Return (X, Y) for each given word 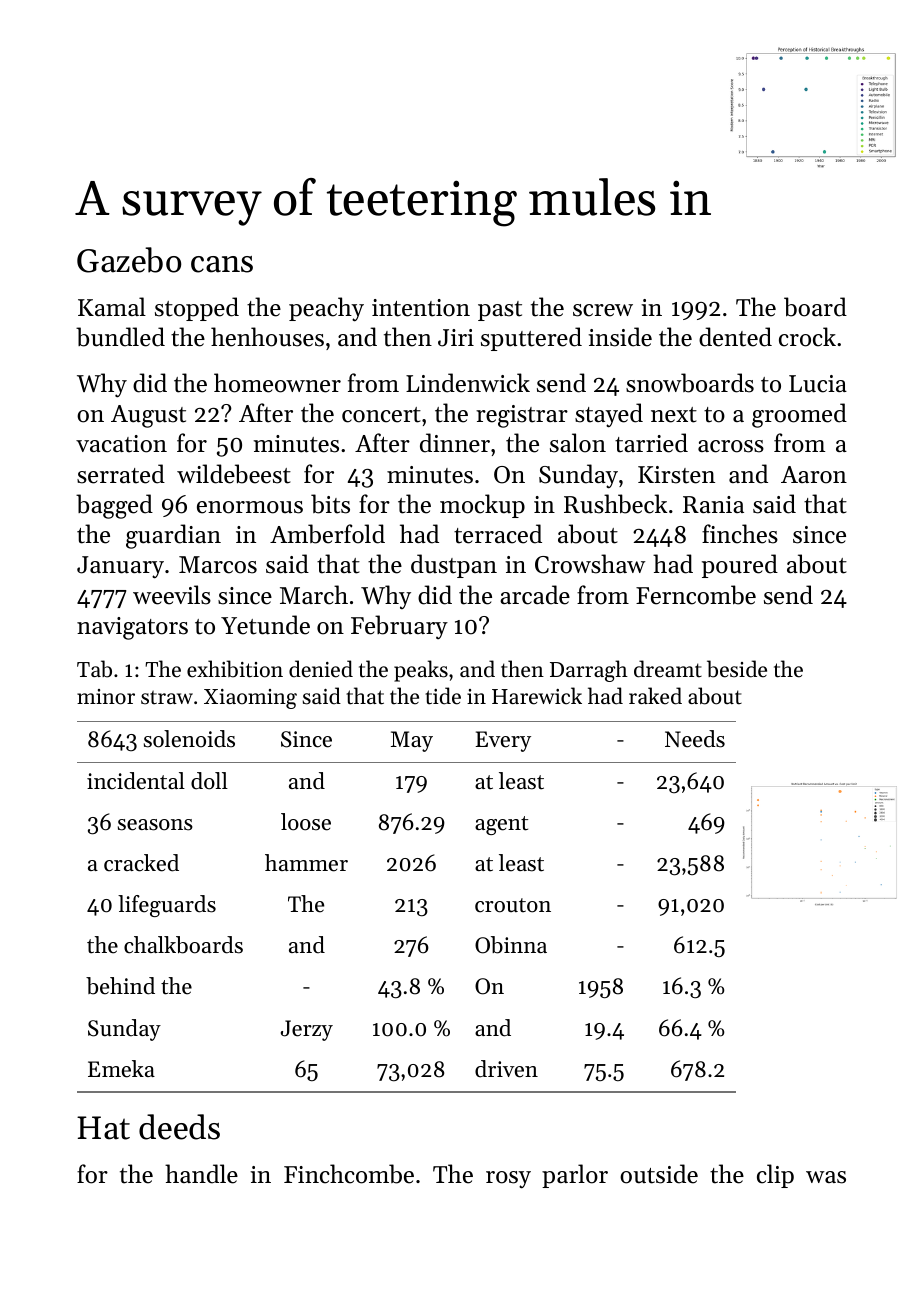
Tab (94, 669)
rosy (508, 1180)
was (826, 1177)
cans (222, 264)
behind (120, 986)
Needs (695, 739)
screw (603, 310)
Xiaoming (250, 699)
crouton (513, 905)
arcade (535, 595)
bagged (114, 506)
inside (620, 337)
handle (201, 1174)
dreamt (668, 669)
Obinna (511, 945)
